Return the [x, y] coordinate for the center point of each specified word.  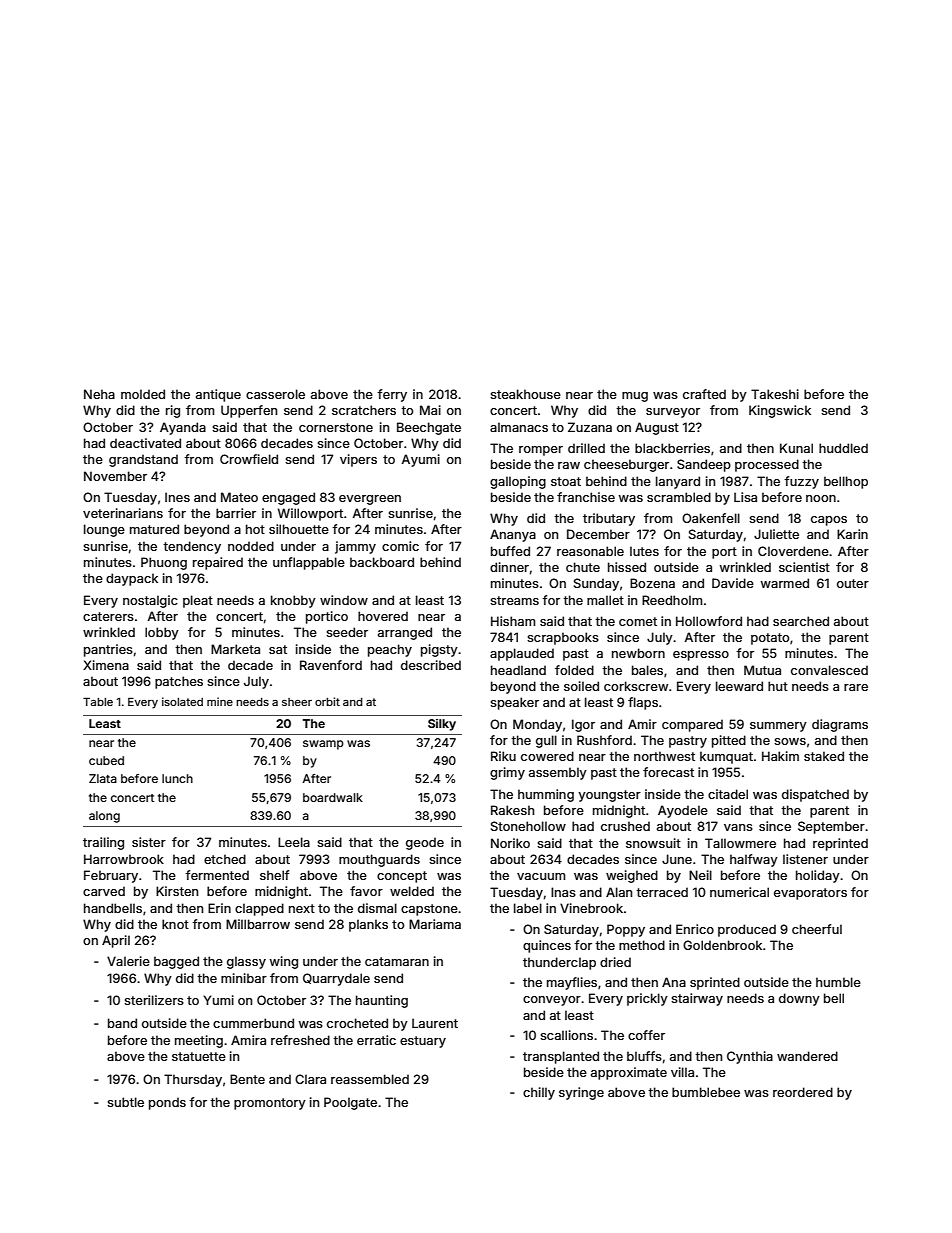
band [122, 1023]
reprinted [840, 844]
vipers [358, 460]
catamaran [397, 961]
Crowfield [249, 459]
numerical [739, 892]
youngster [609, 796]
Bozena [652, 583]
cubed [106, 760]
